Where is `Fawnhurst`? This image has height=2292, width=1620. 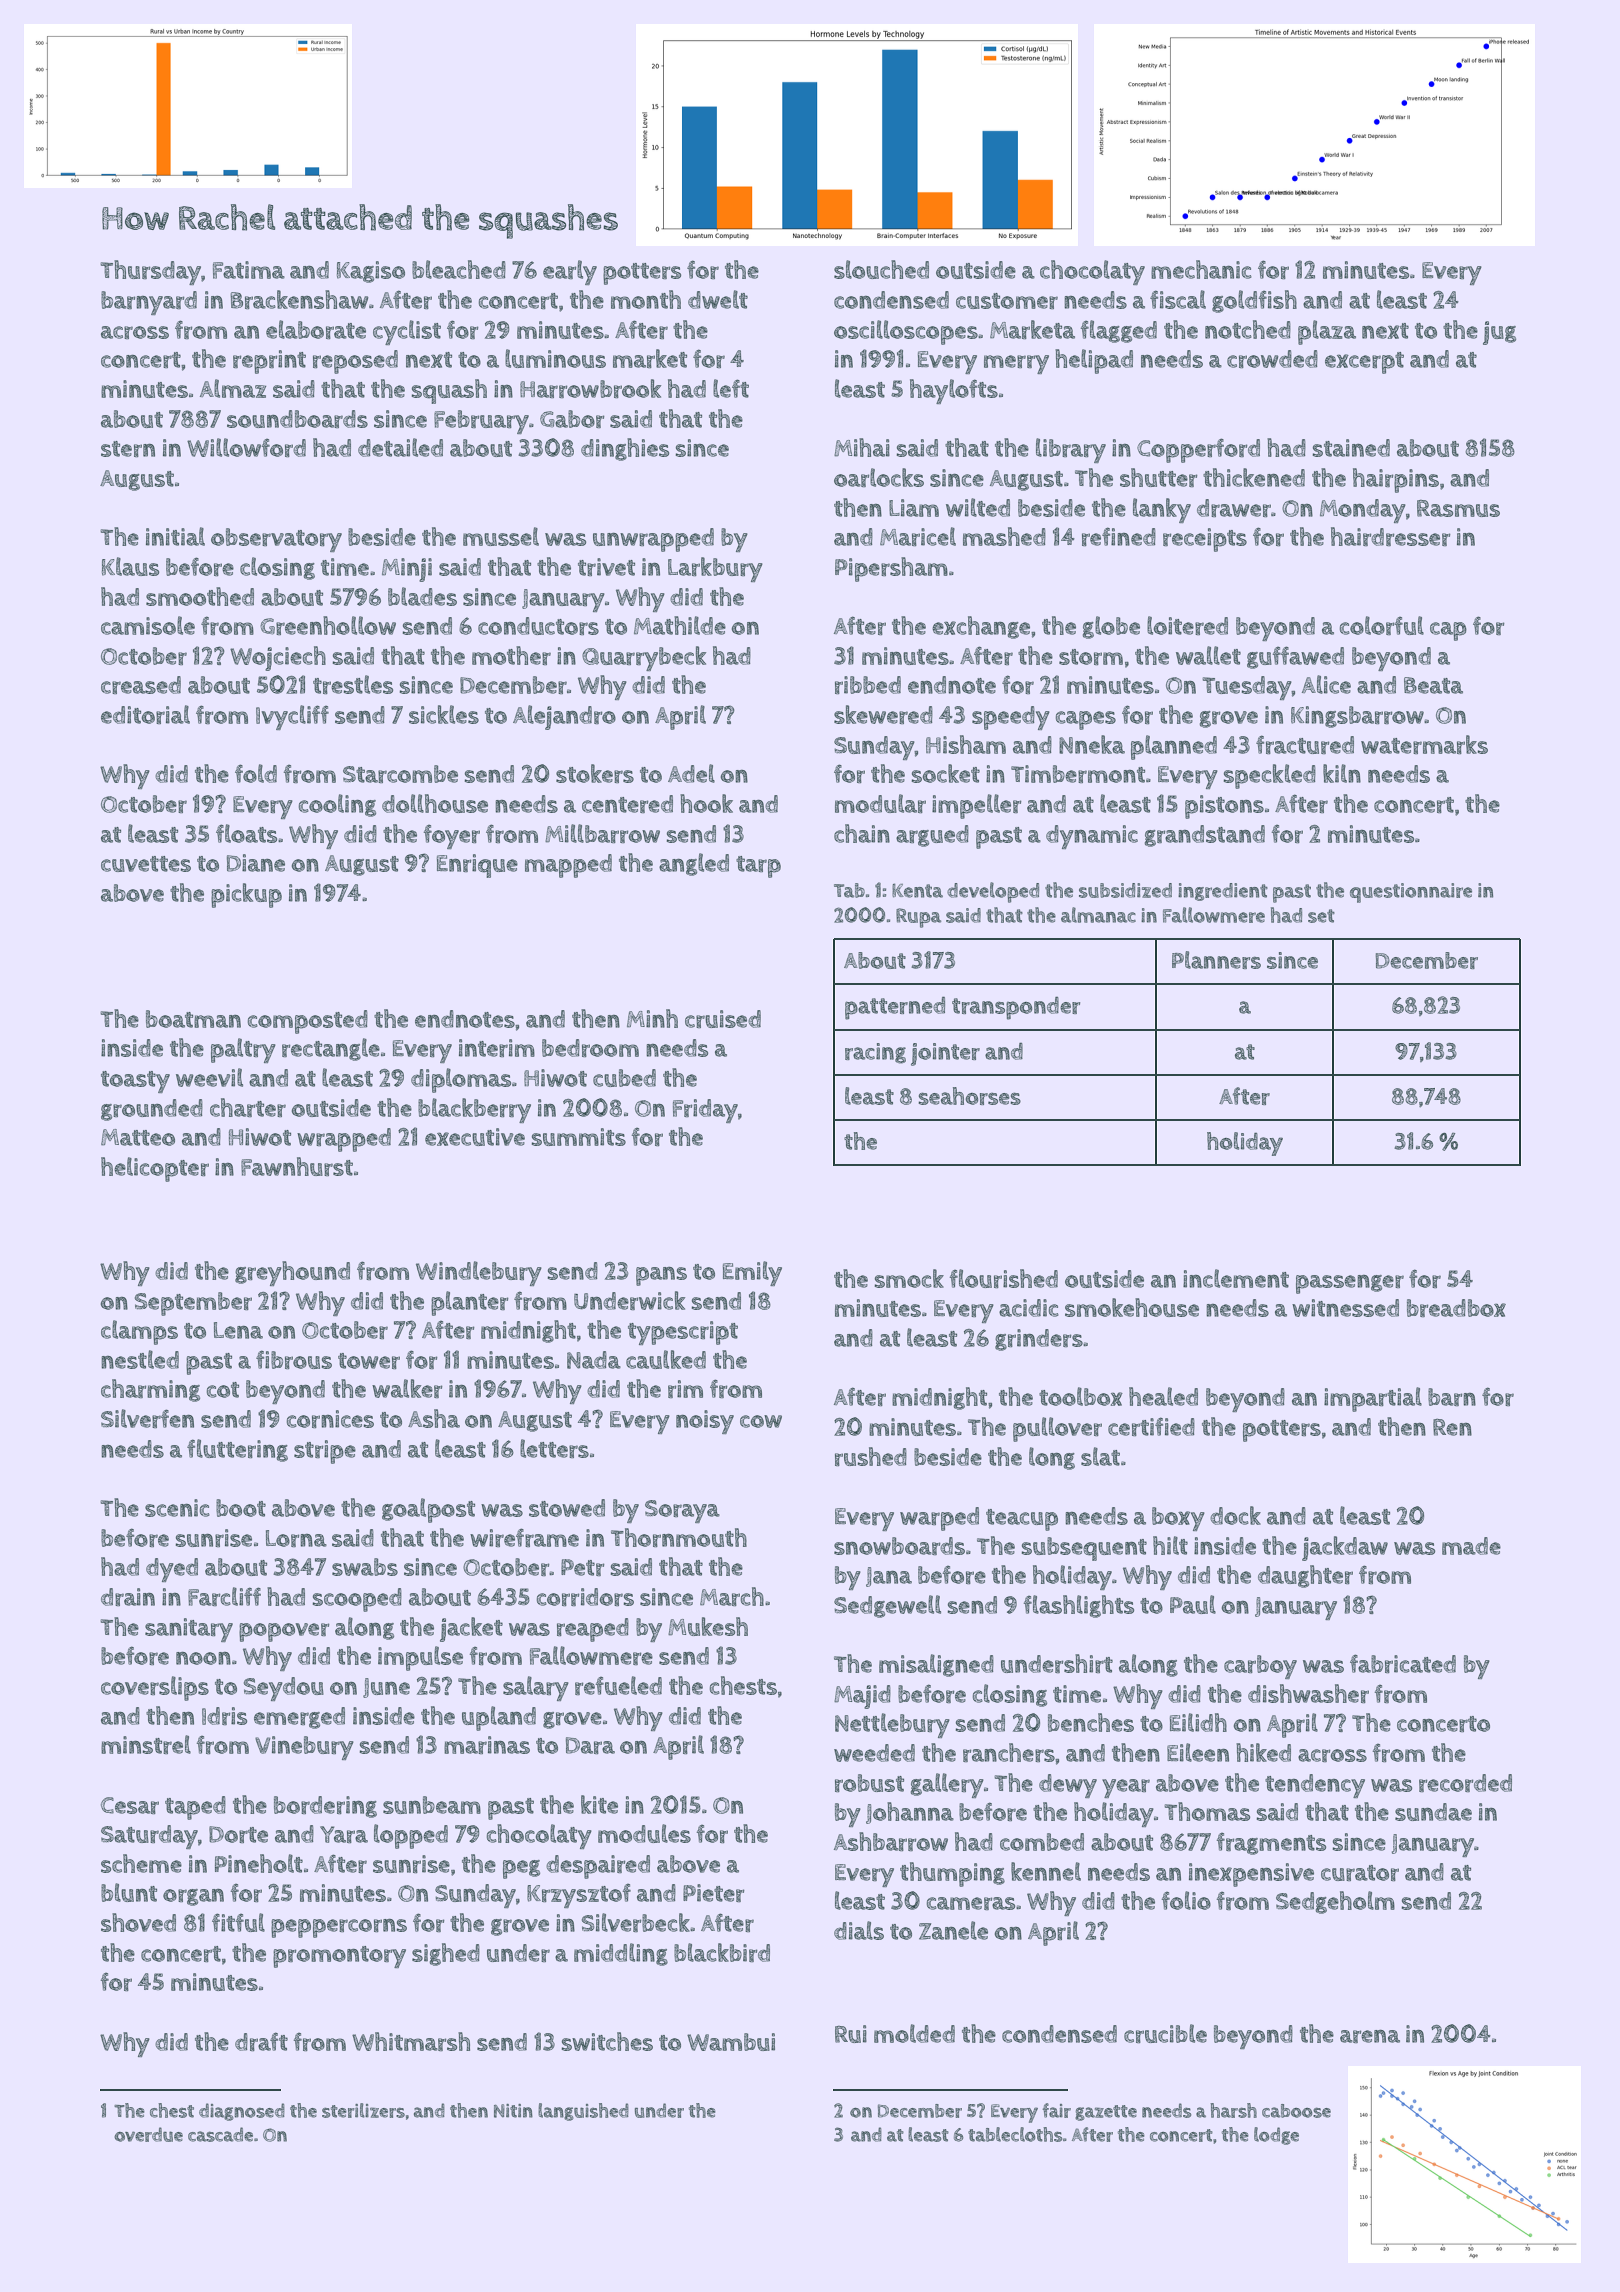
Fawnhurst is located at coordinates (297, 1166).
